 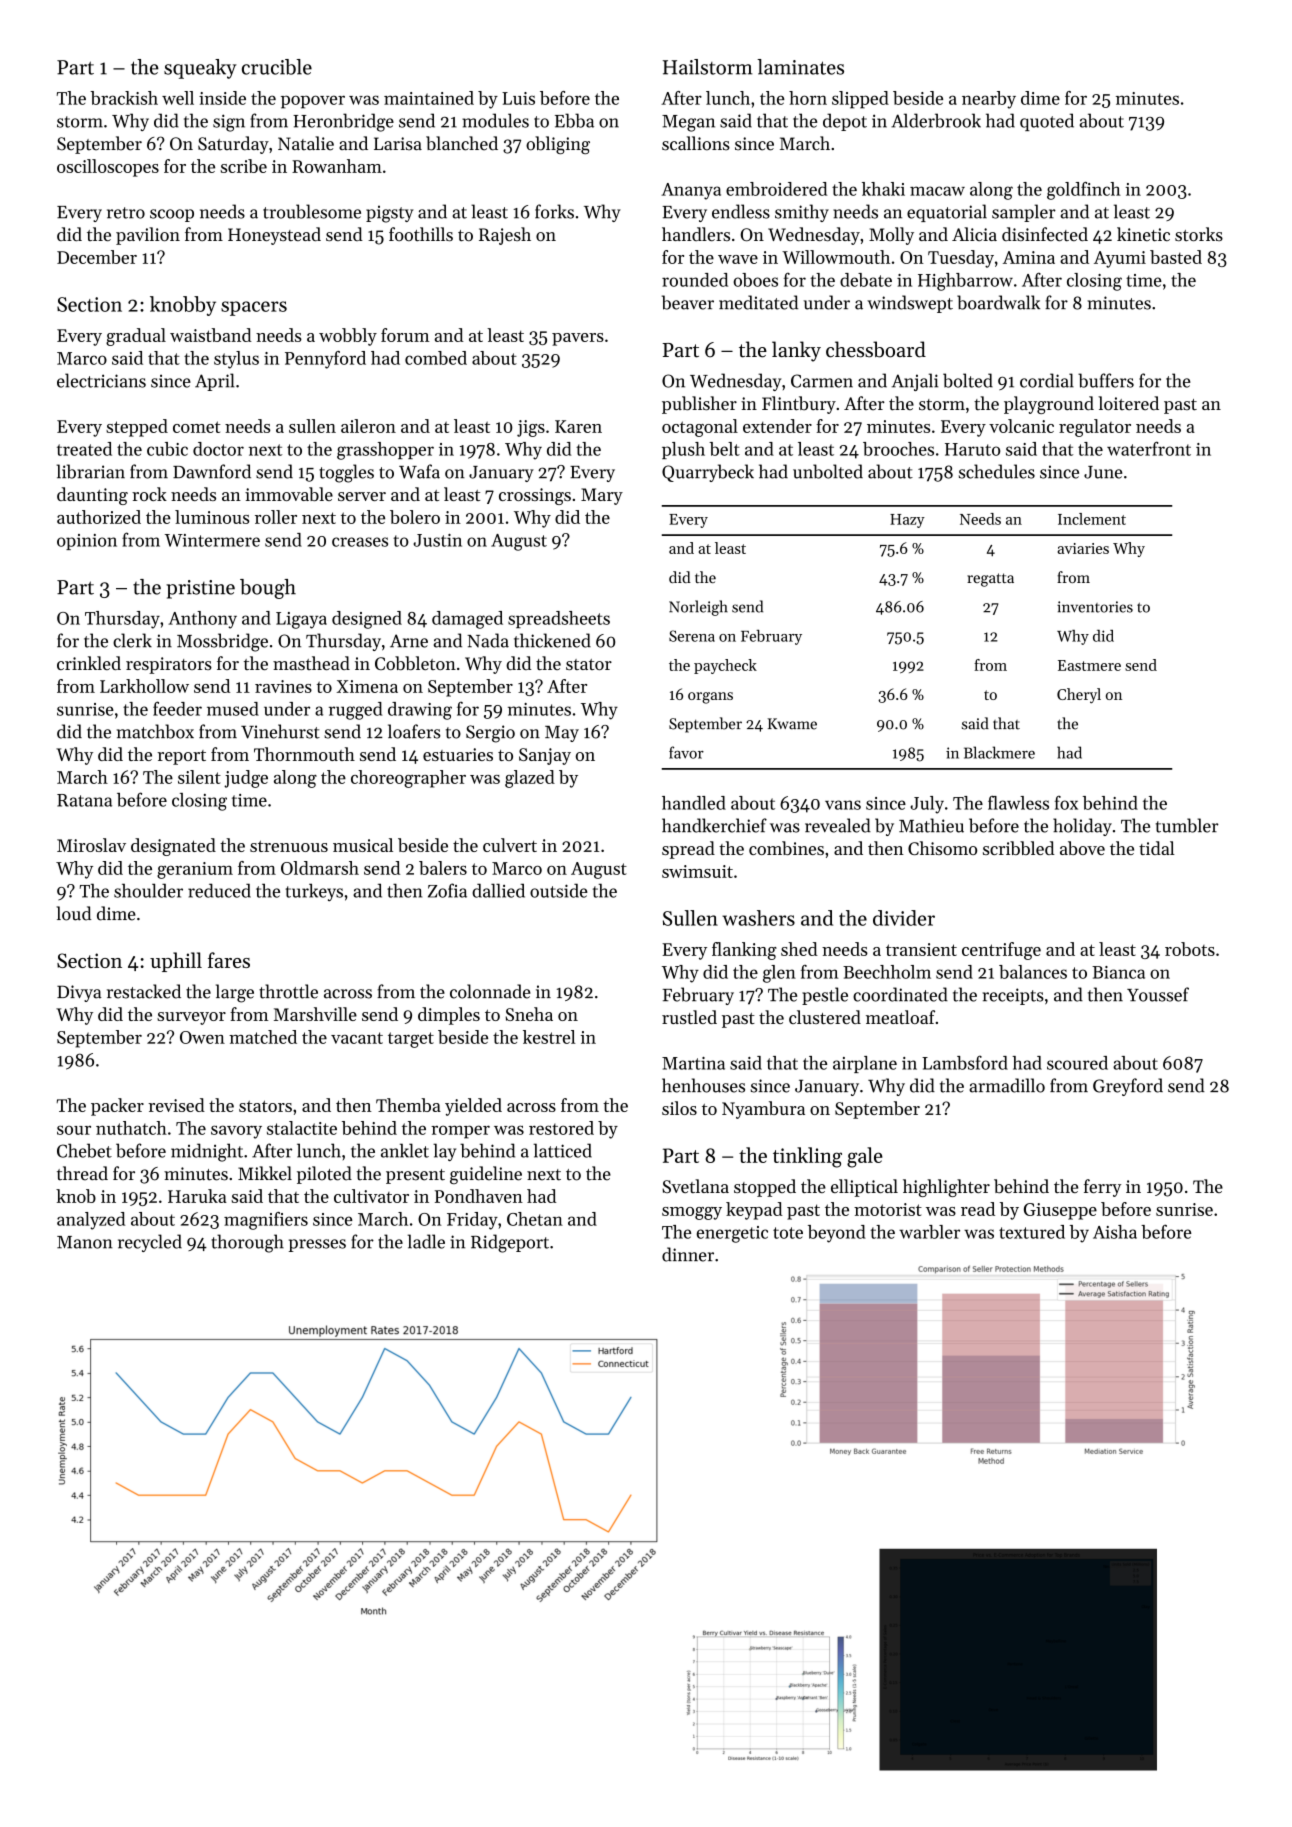 What do you see at coordinates (796, 351) in the page?
I see `lanky` at bounding box center [796, 351].
